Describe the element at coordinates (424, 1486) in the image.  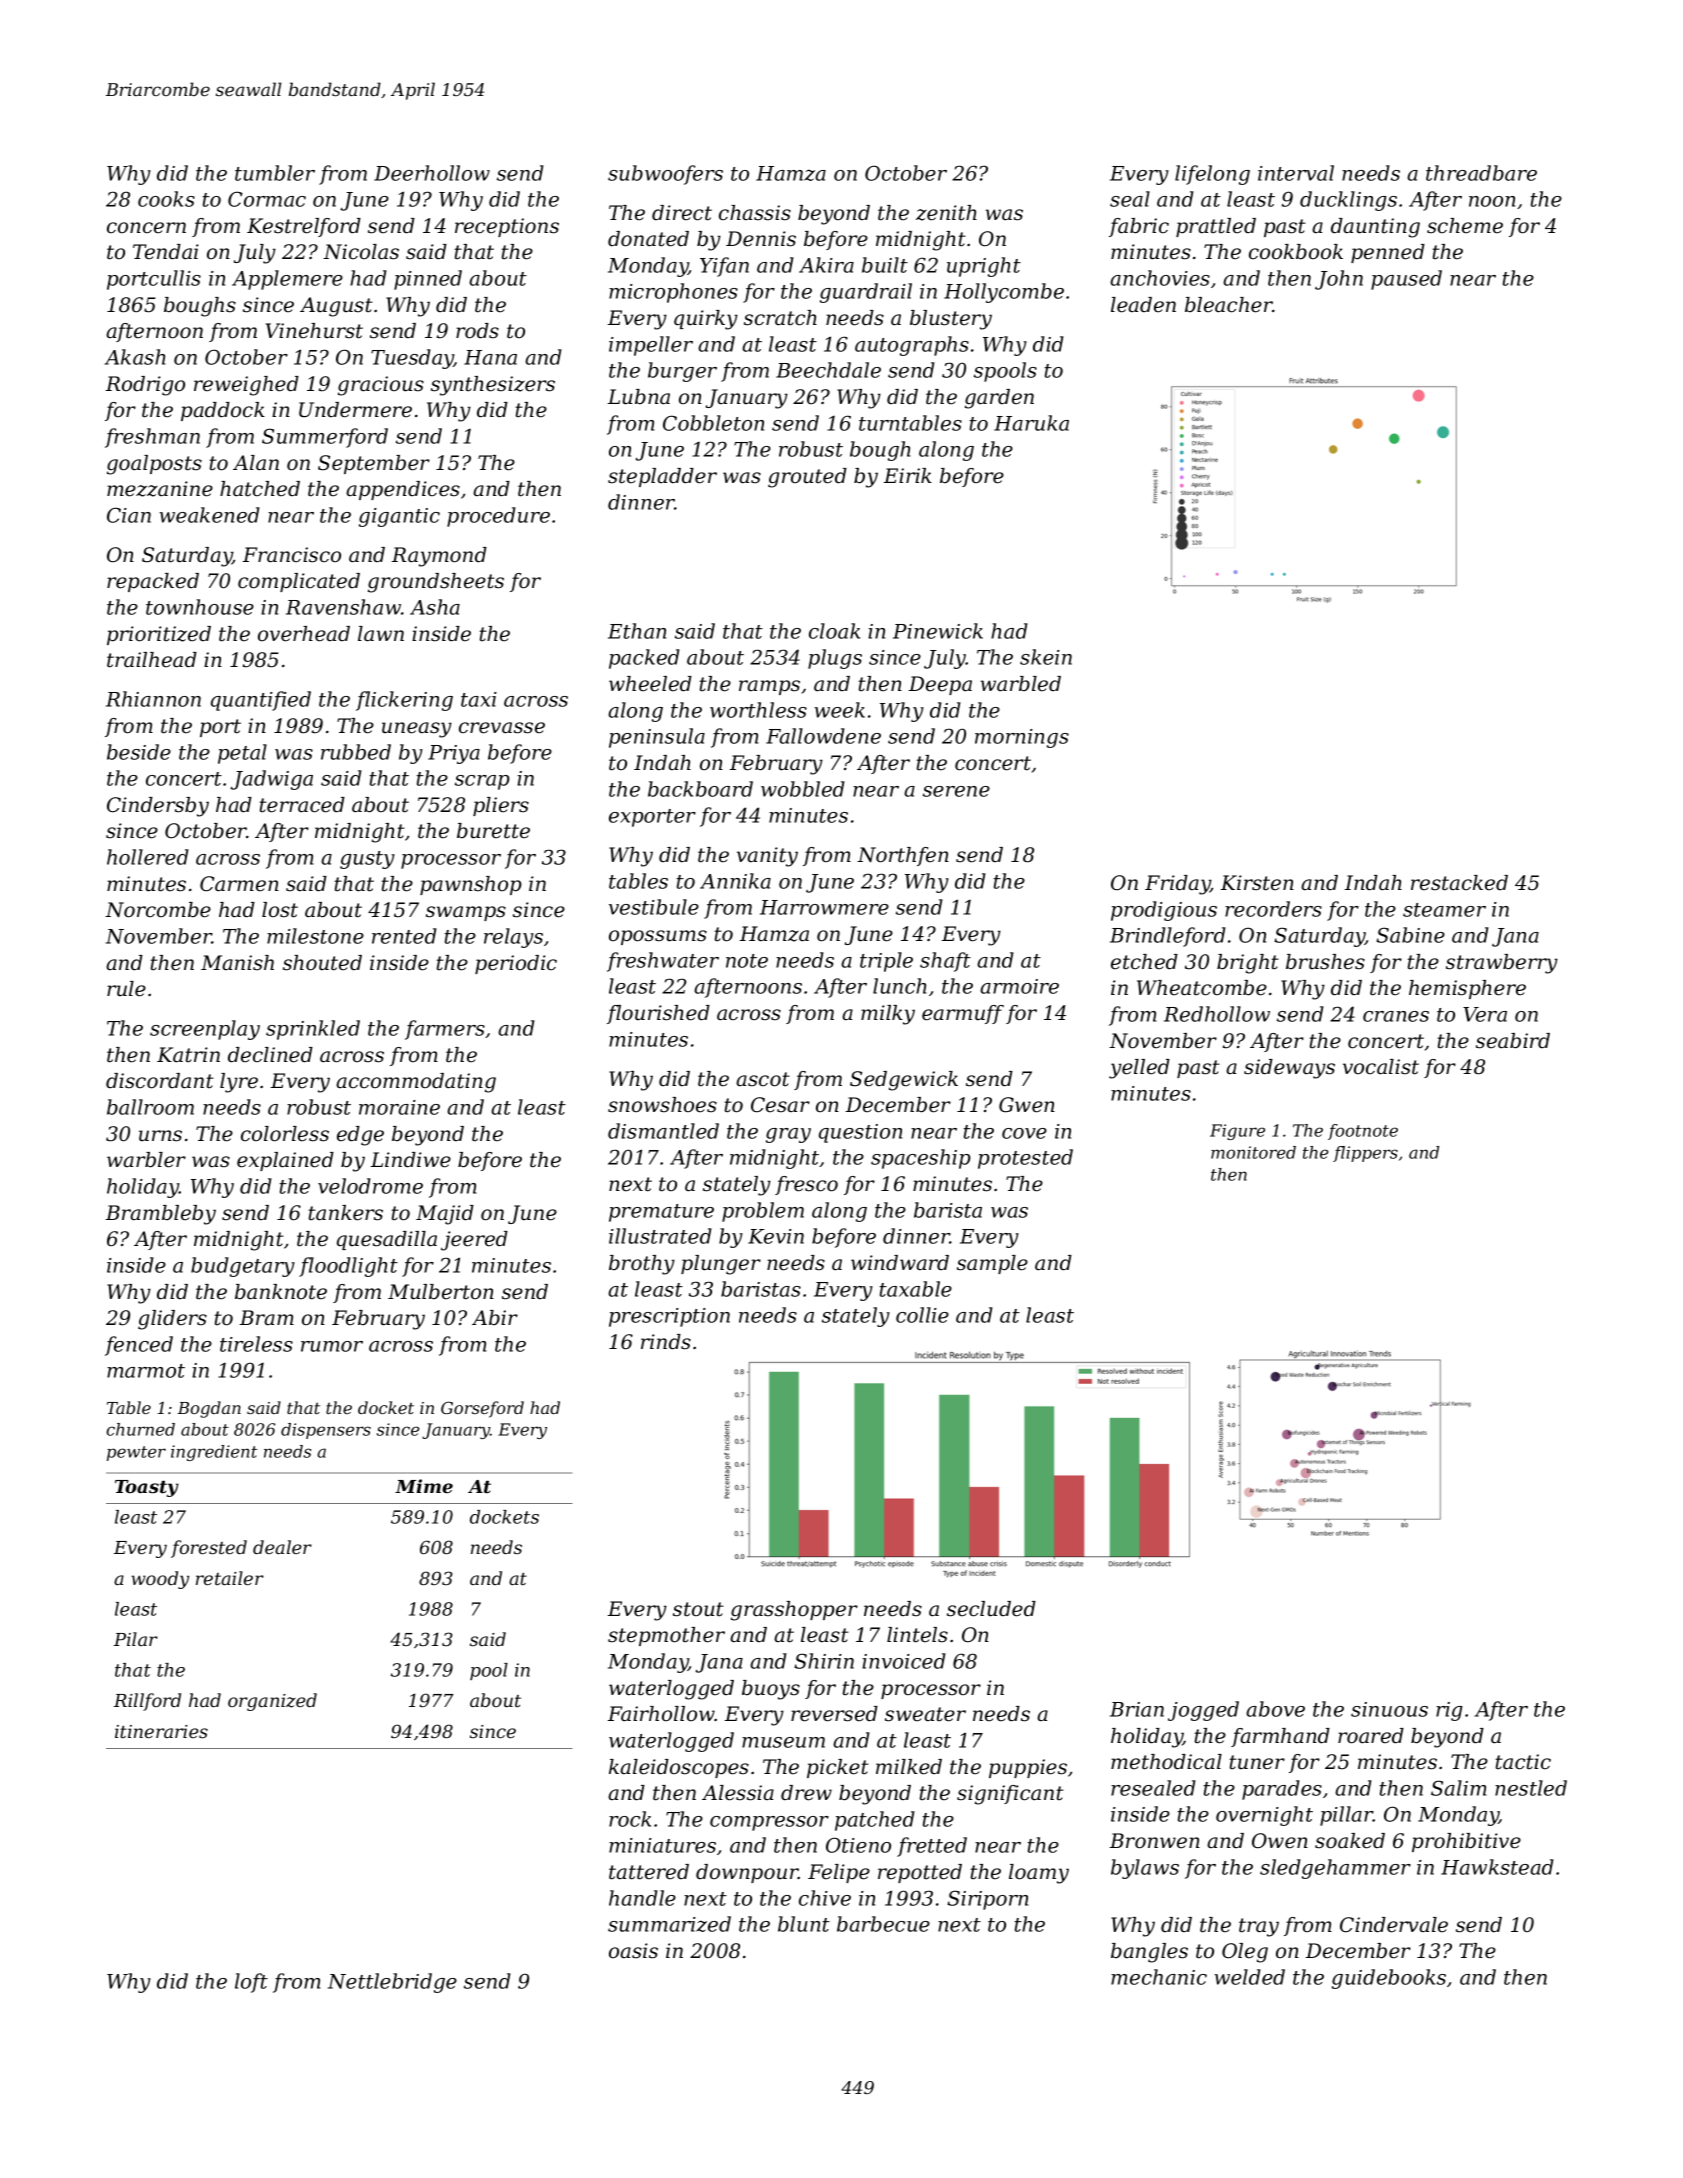
I see `Mime` at that location.
